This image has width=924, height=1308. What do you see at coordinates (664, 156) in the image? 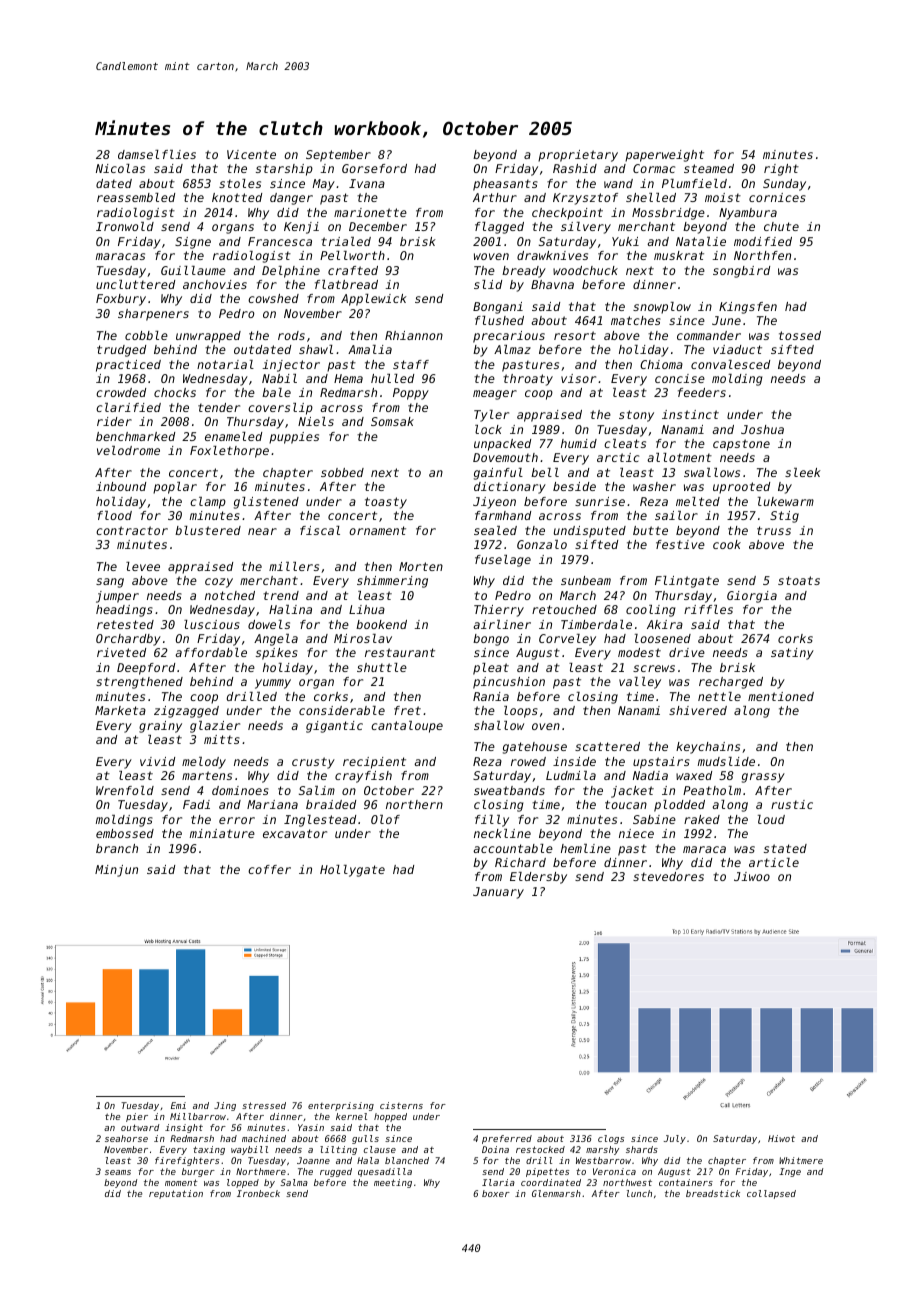
I see `paperweight` at bounding box center [664, 156].
